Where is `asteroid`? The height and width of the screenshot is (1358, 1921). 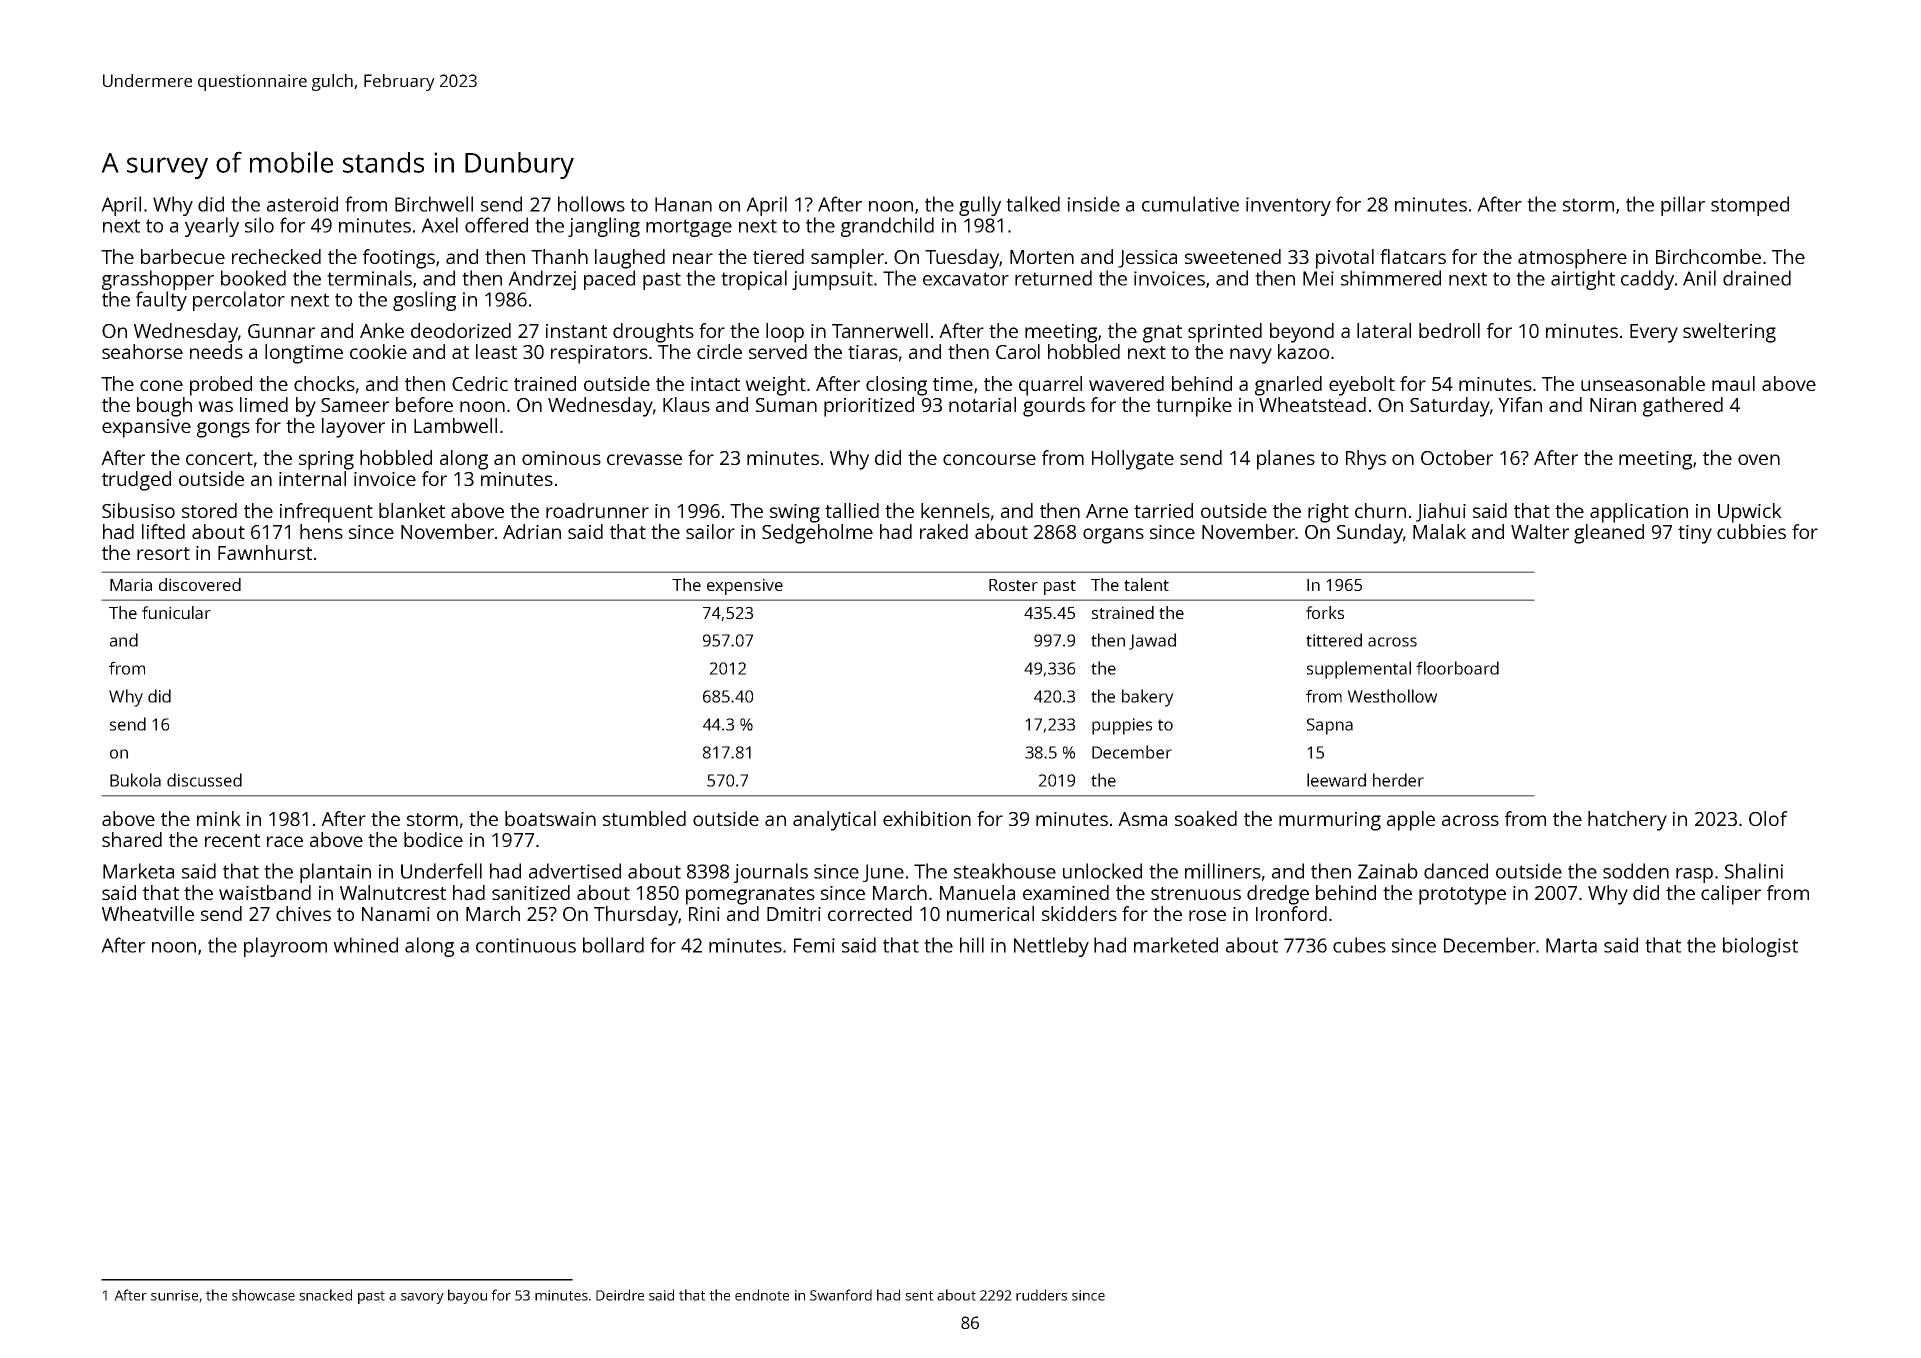 asteroid is located at coordinates (302, 204).
